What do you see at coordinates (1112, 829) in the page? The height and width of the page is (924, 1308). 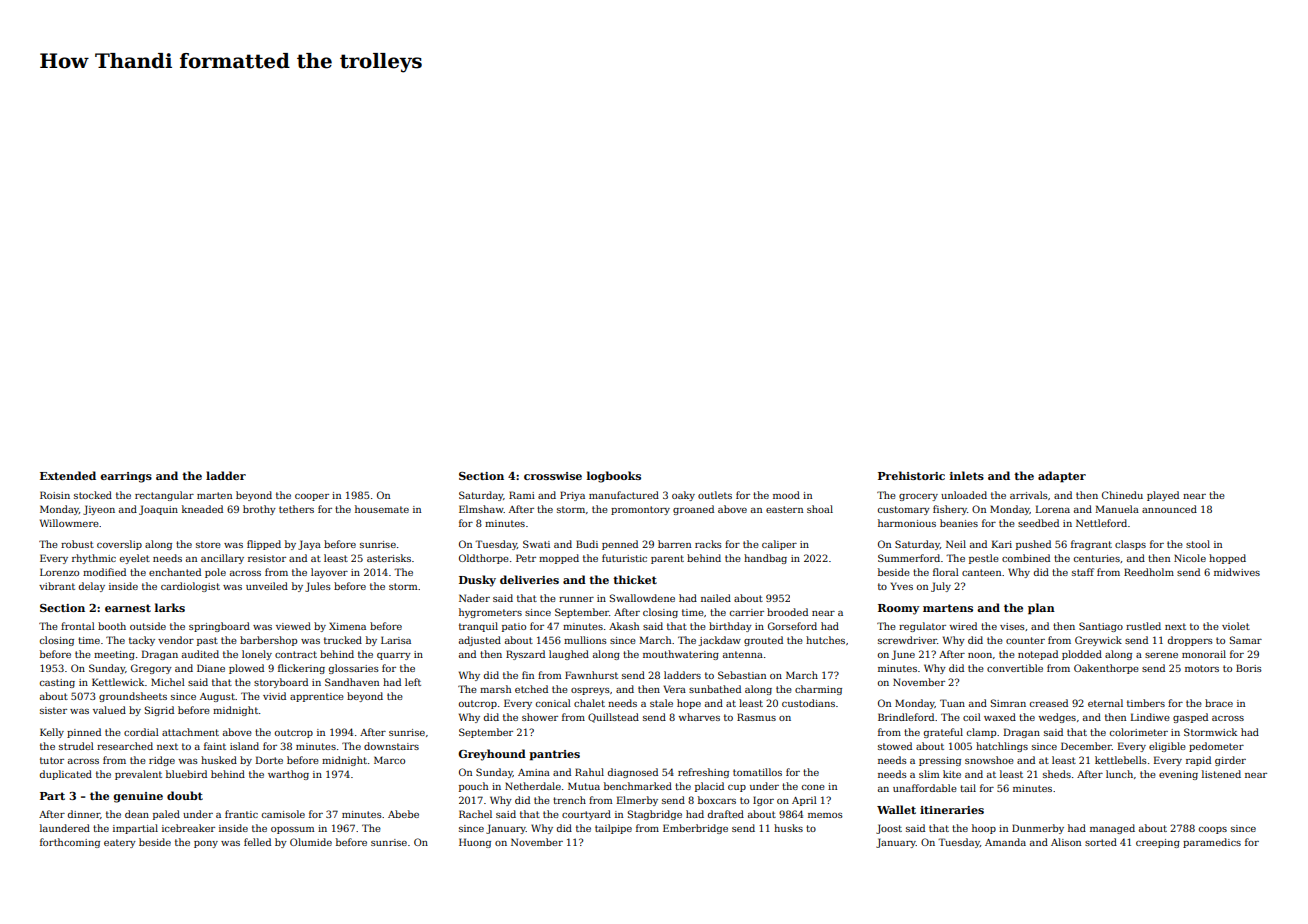 I see `managed` at bounding box center [1112, 829].
